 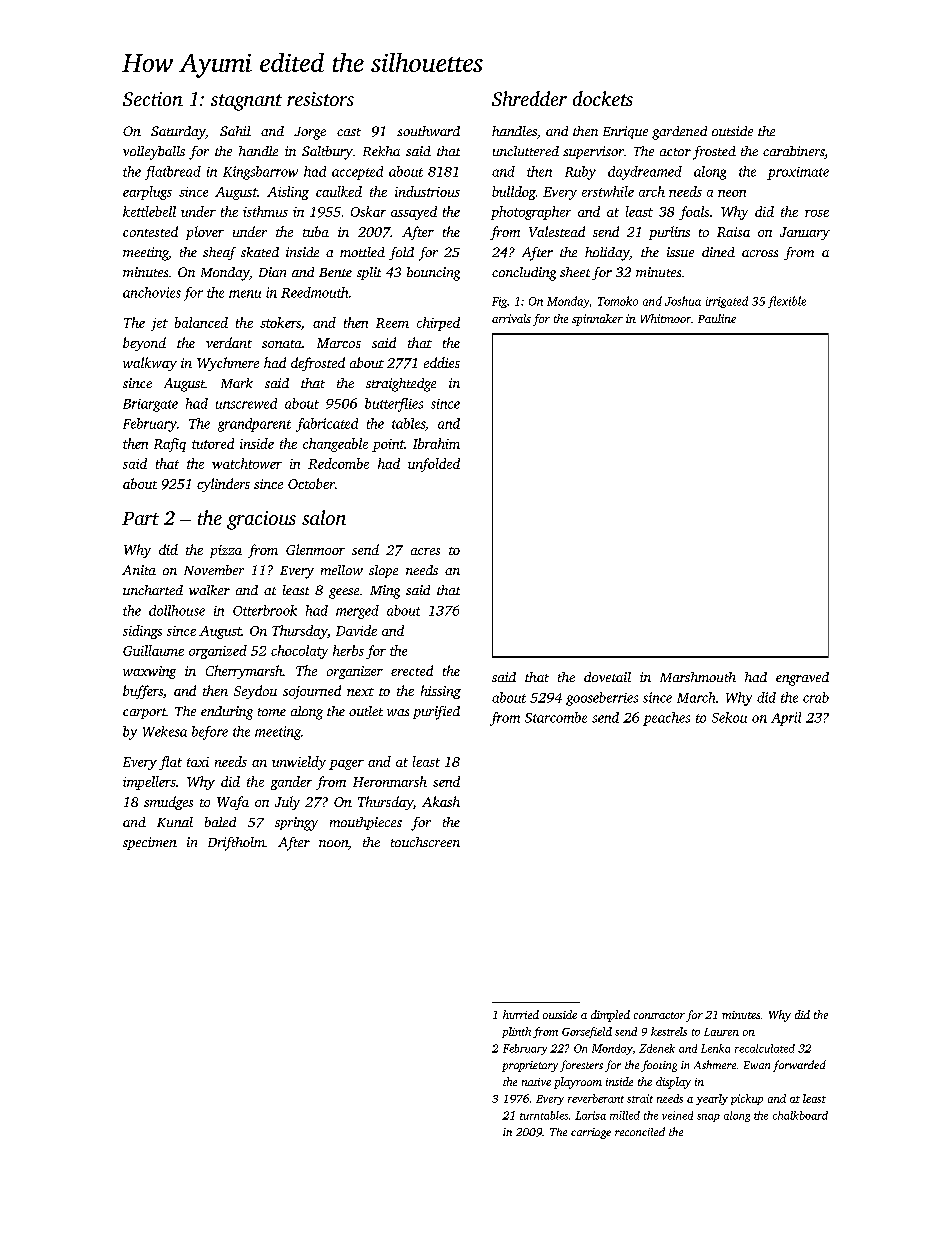 I want to click on specimen, so click(x=150, y=843).
